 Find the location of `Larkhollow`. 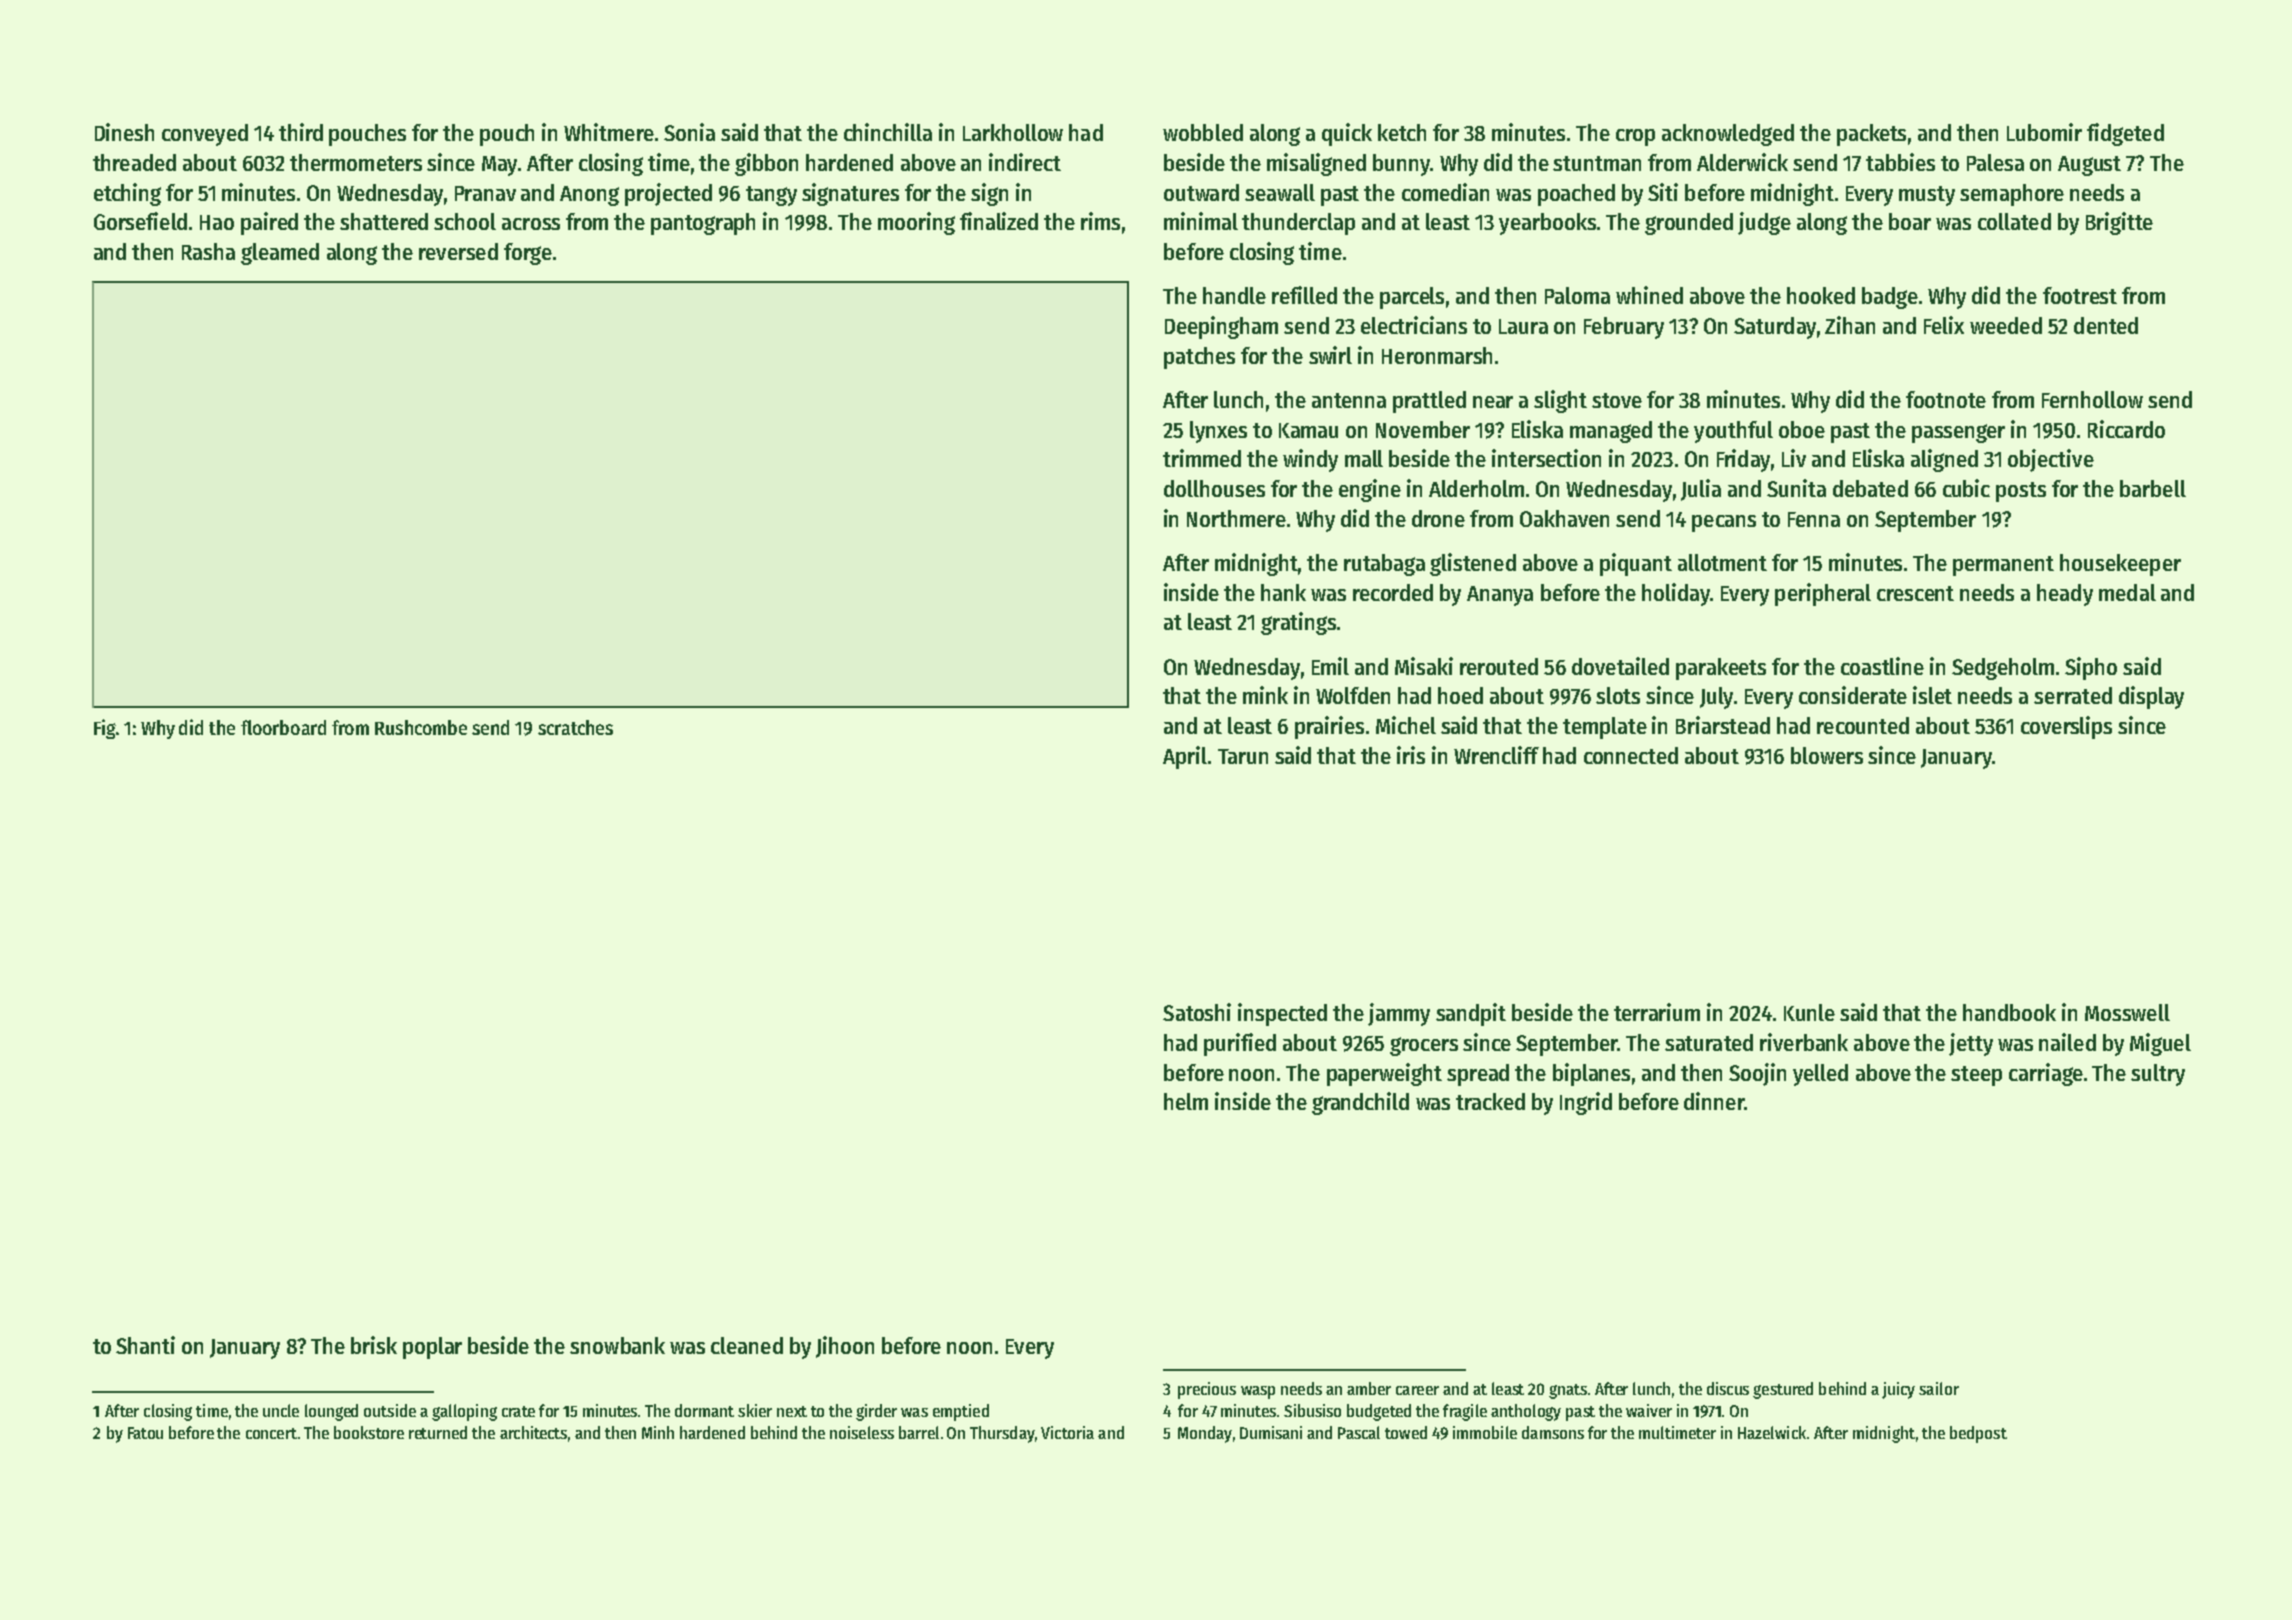

Larkhollow is located at coordinates (1013, 132).
